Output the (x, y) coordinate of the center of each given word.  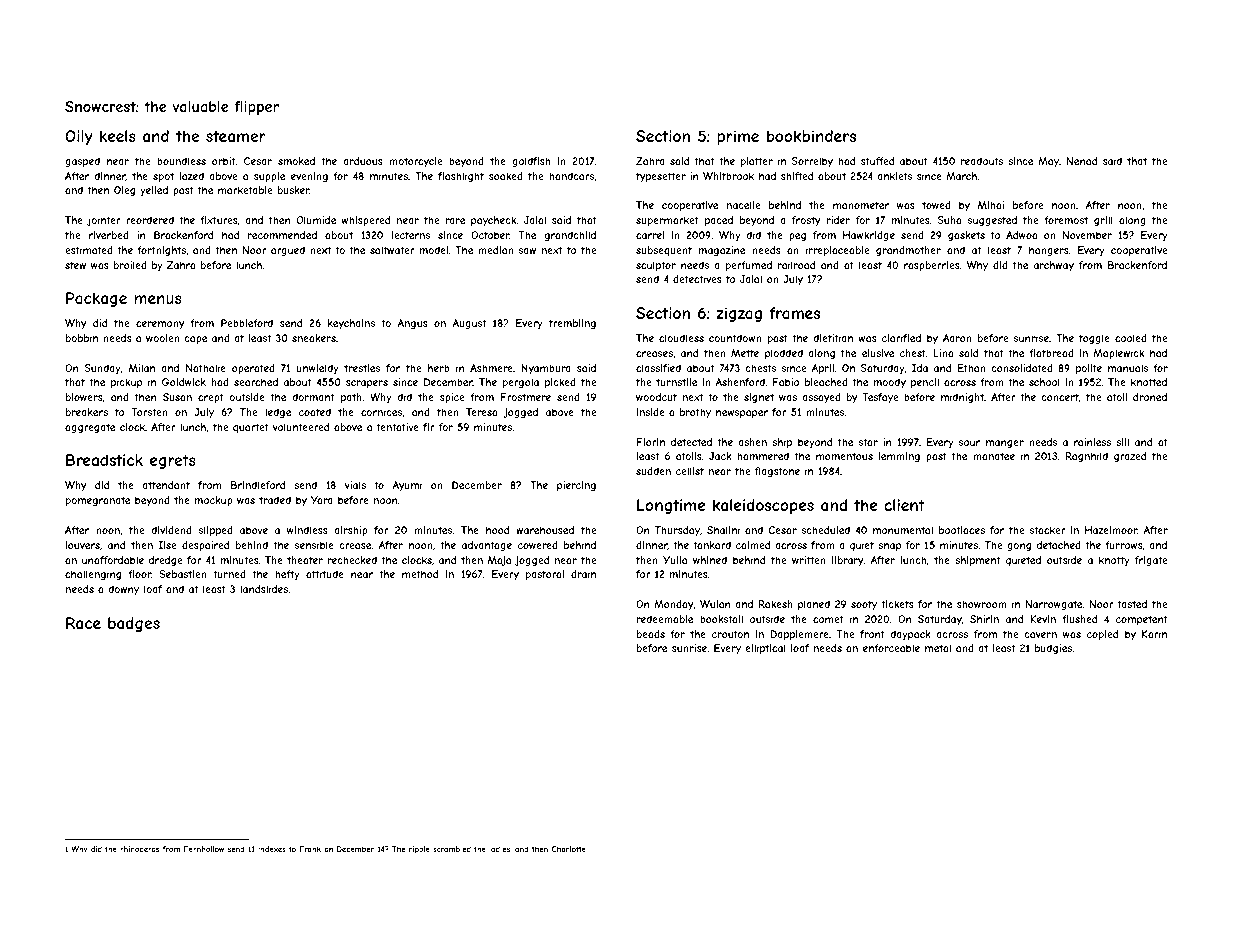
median (496, 250)
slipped (216, 531)
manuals (1128, 368)
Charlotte (569, 849)
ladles (499, 849)
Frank (310, 849)
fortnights (161, 251)
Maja (499, 561)
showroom (982, 604)
